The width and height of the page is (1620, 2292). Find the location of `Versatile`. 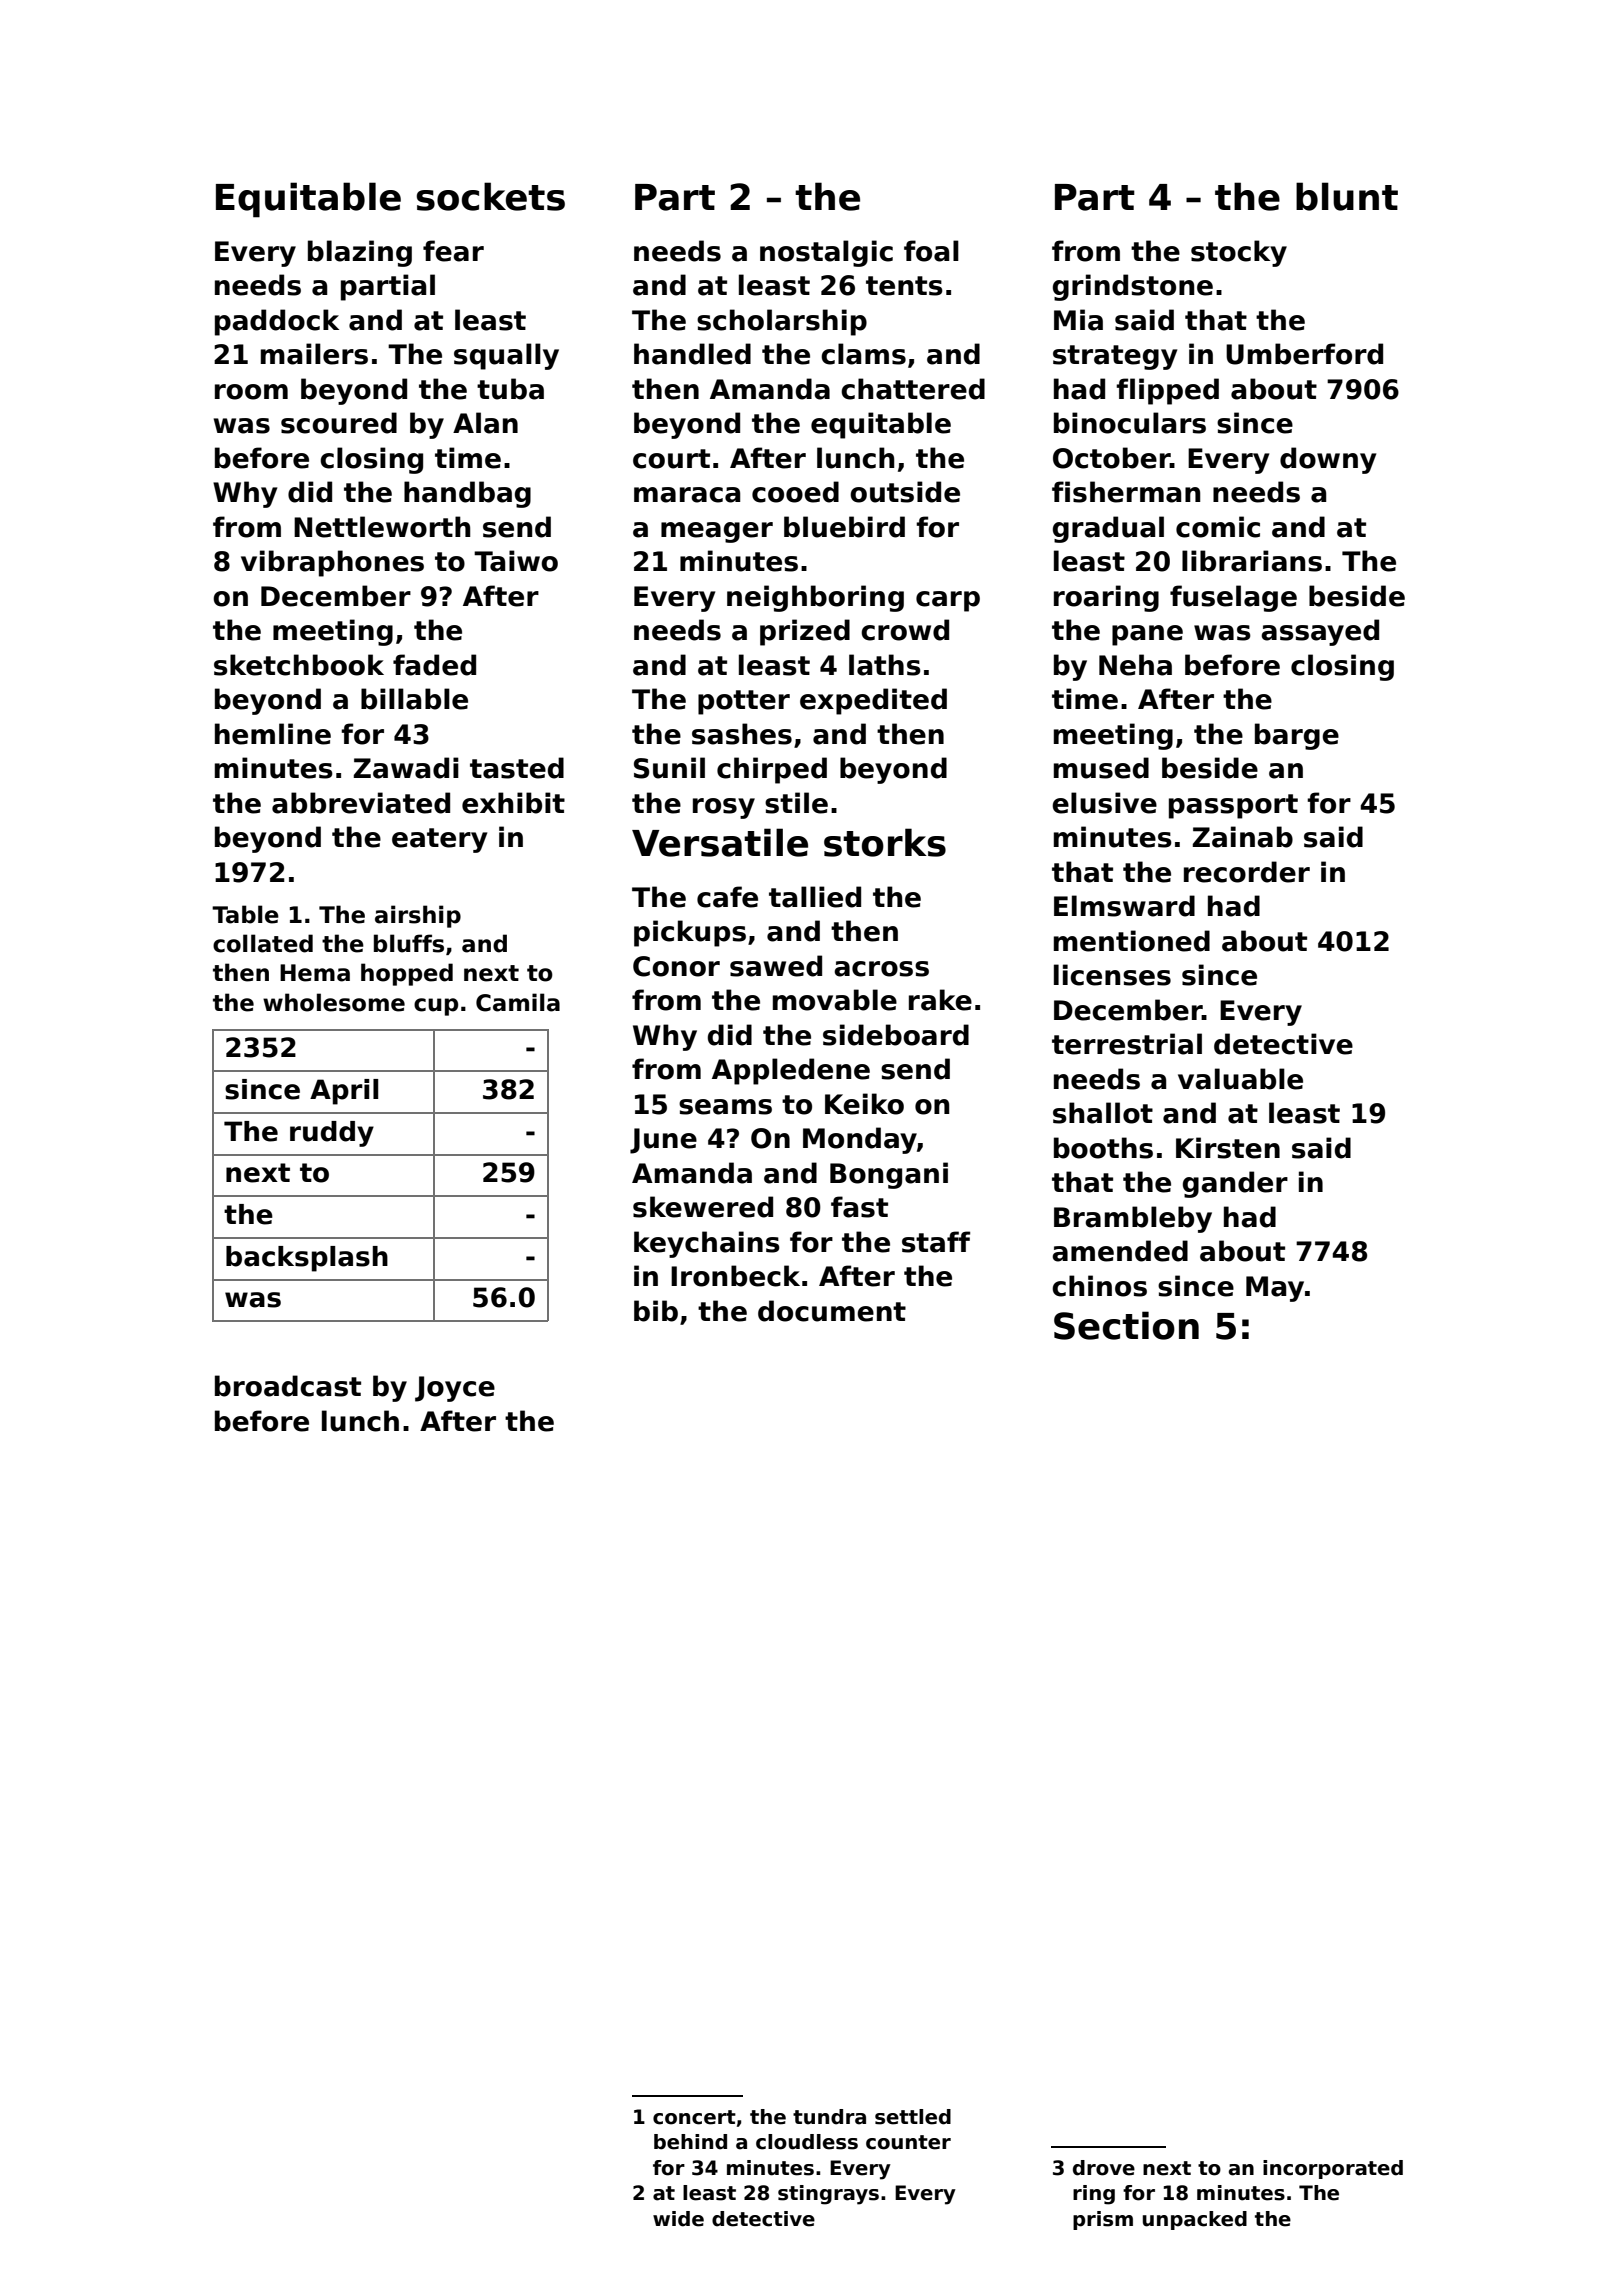

Versatile is located at coordinates (720, 842).
